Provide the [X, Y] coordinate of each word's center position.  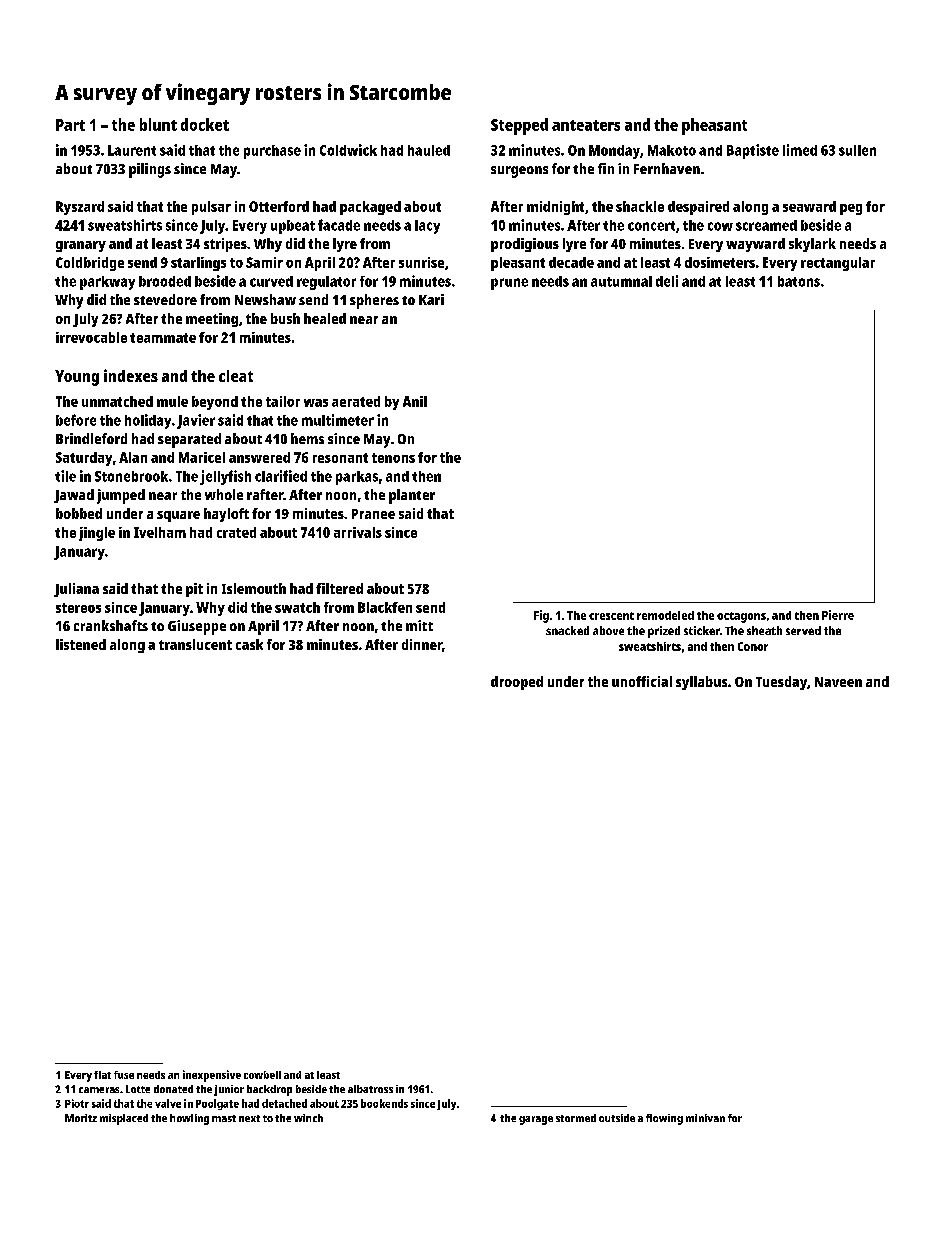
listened [81, 644]
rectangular [838, 264]
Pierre [838, 615]
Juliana [76, 590]
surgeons [519, 172]
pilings [150, 170]
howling [189, 1119]
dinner [422, 644]
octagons [741, 617]
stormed [576, 1118]
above [608, 630]
